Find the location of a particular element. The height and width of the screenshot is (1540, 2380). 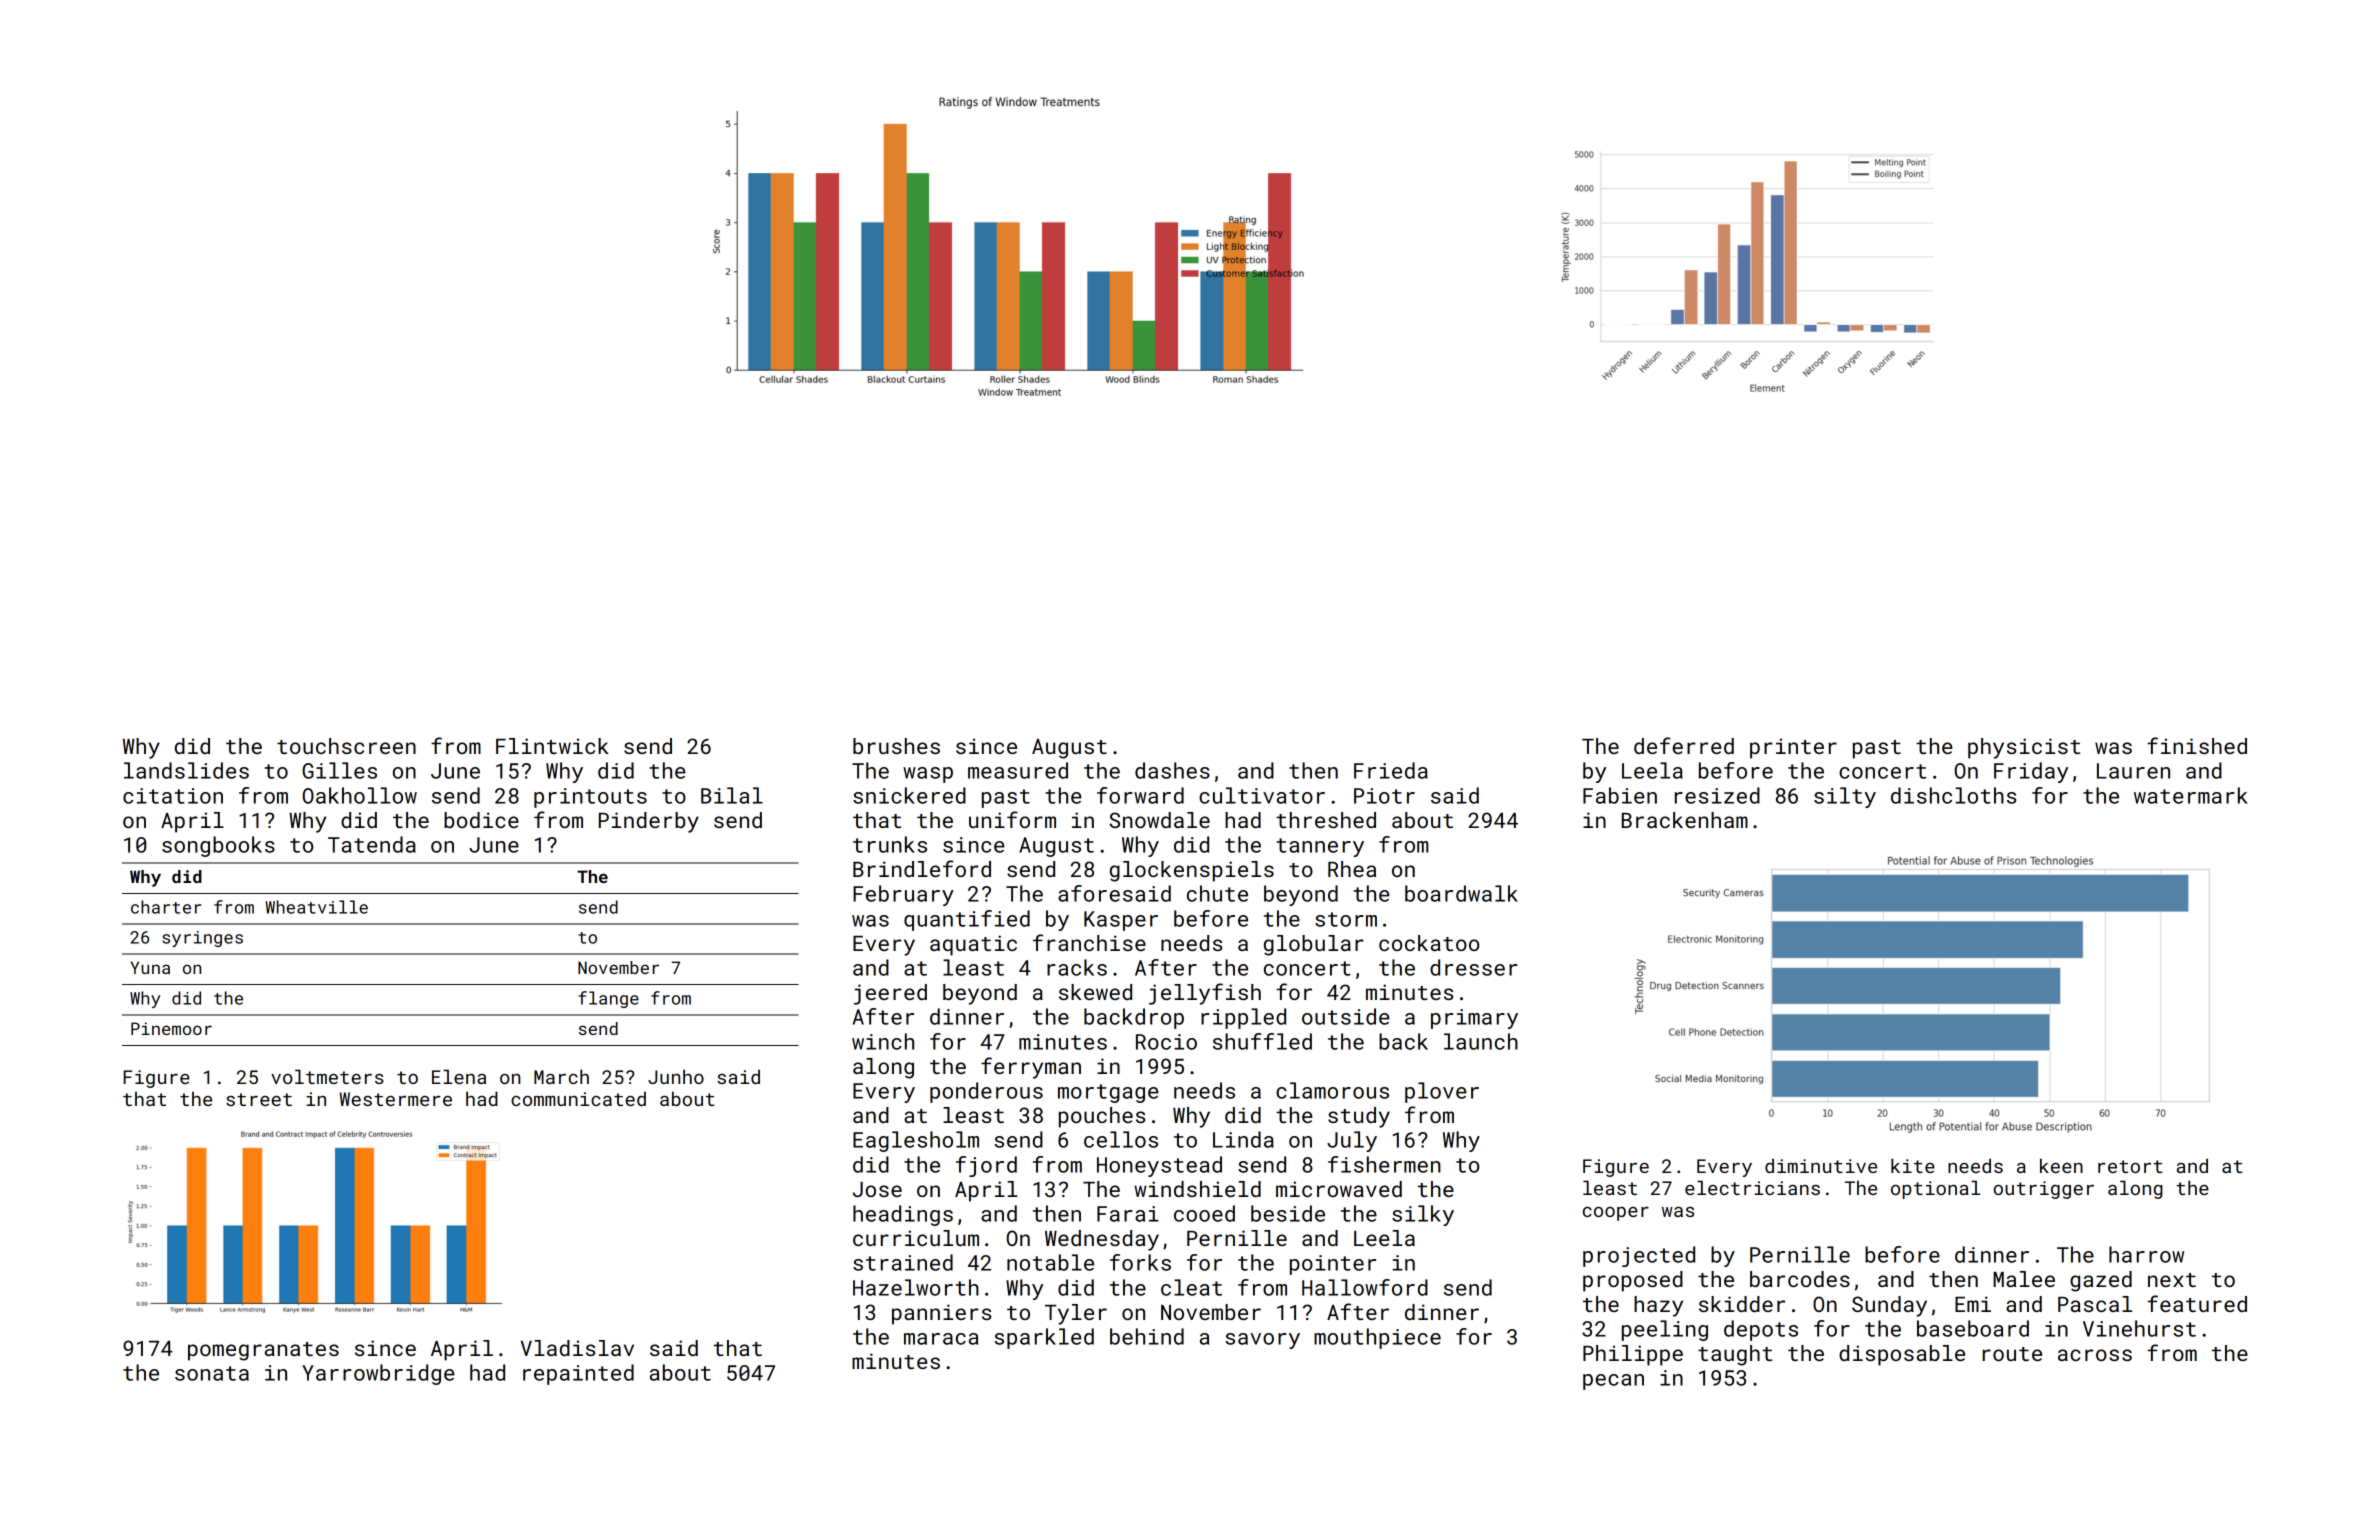

pecan is located at coordinates (1613, 1382).
